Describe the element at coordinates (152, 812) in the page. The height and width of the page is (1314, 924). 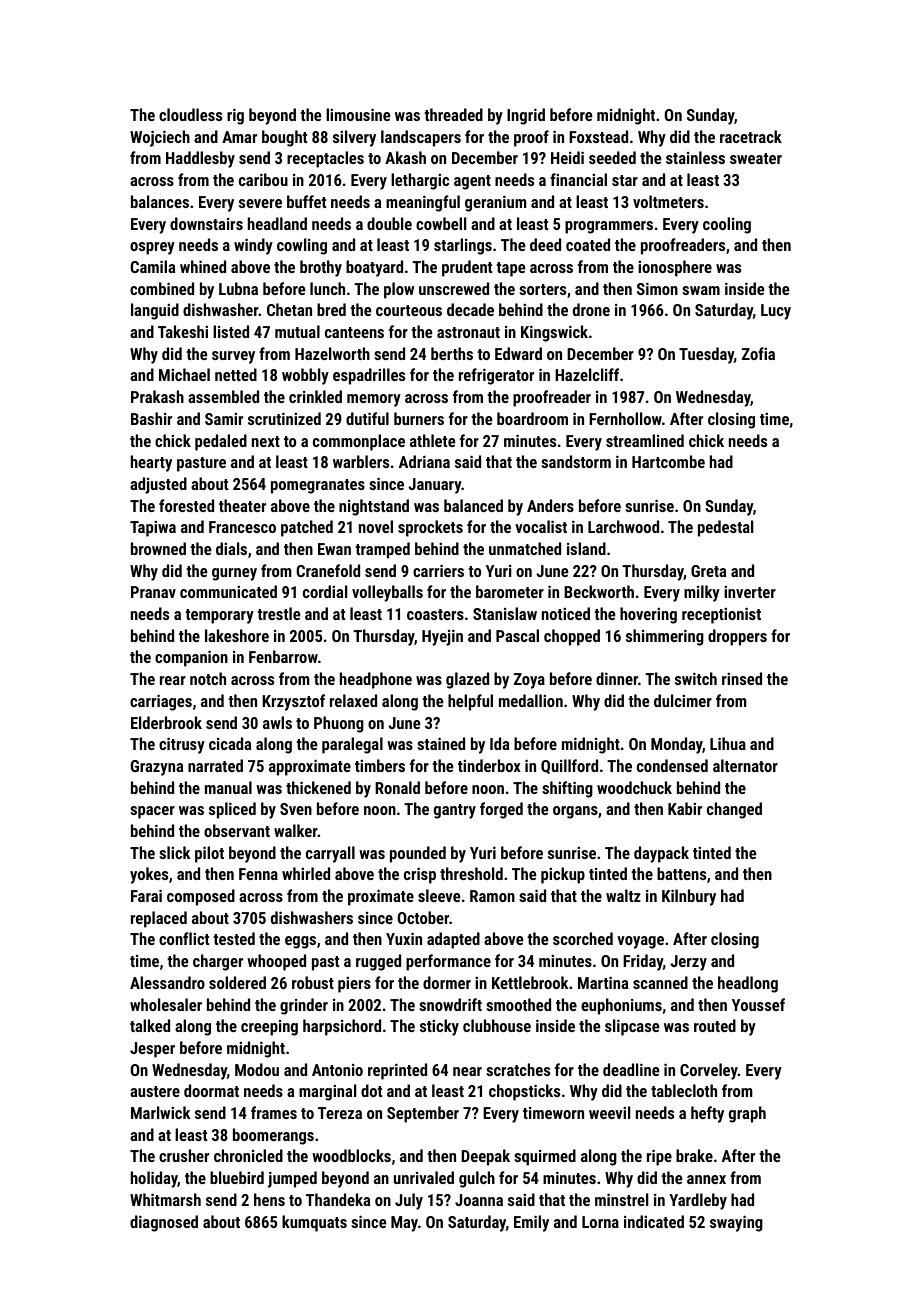
I see `spacer` at that location.
